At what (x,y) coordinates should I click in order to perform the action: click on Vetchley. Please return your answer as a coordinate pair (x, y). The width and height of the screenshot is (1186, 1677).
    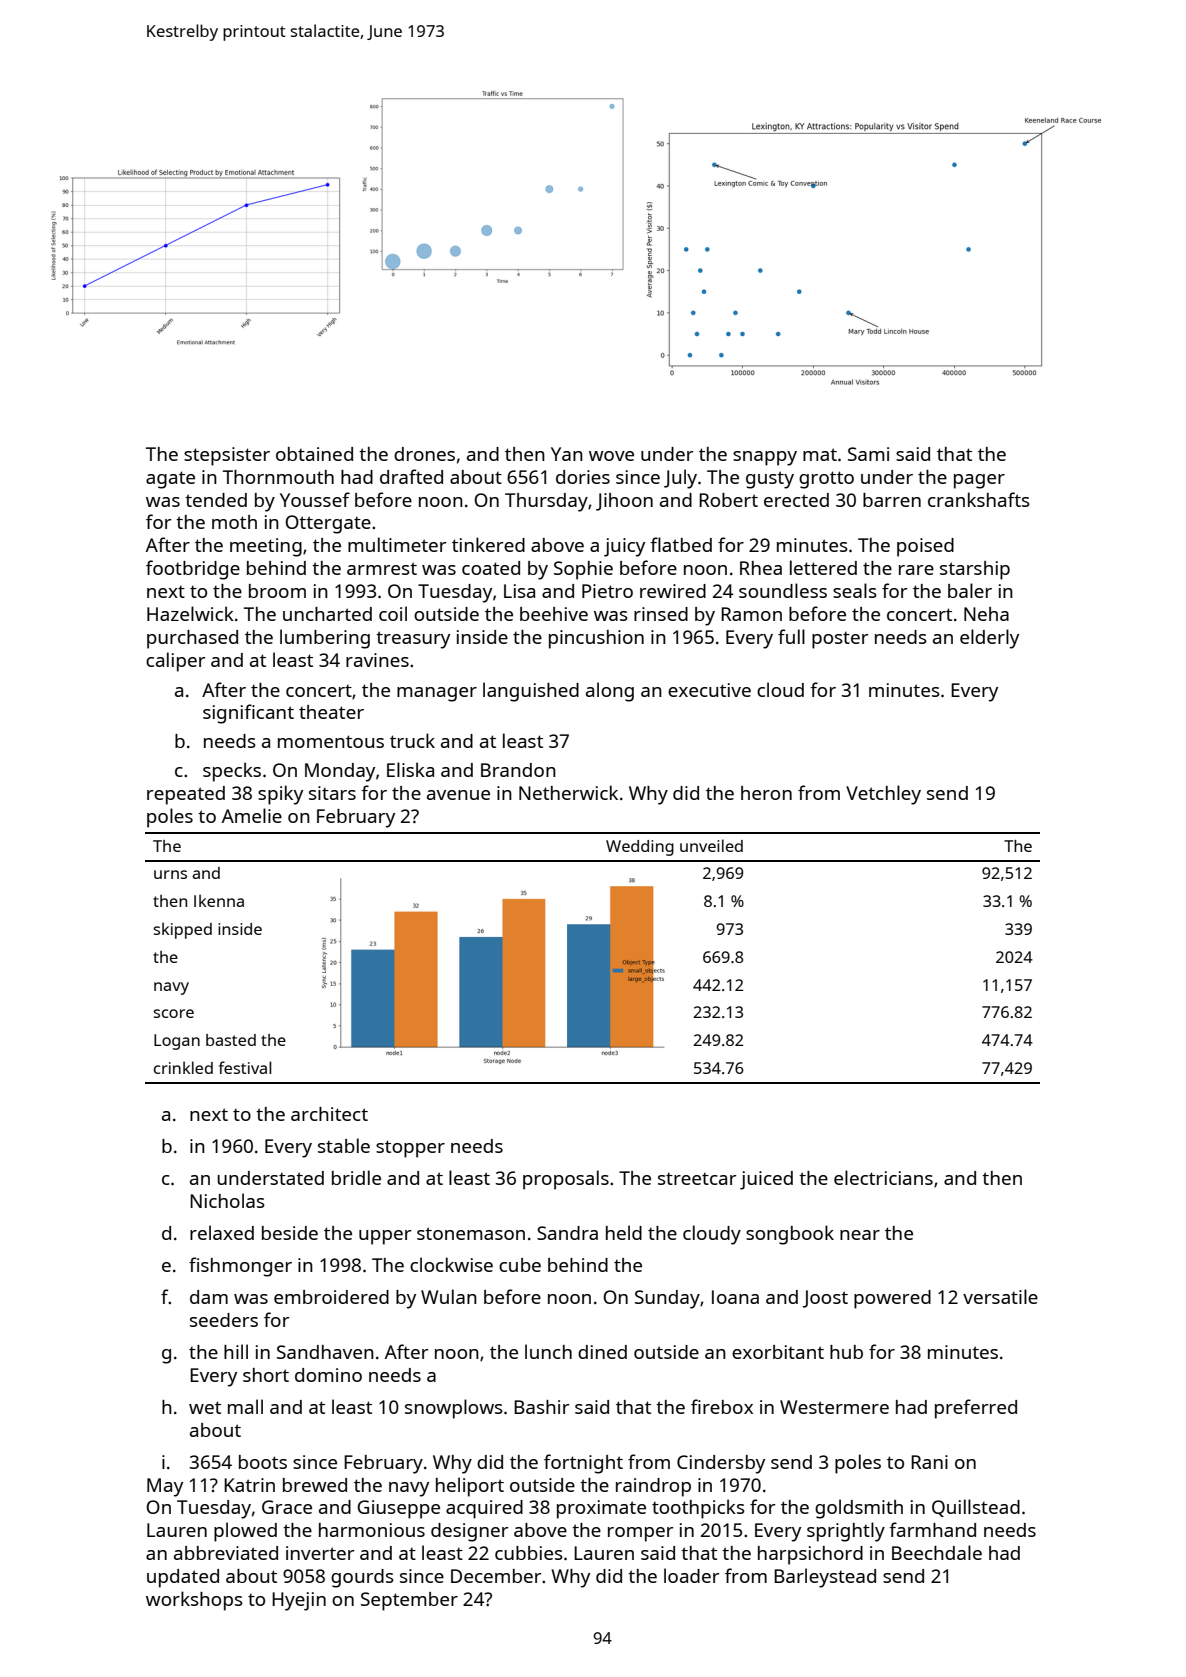
    Looking at the image, I should click on (883, 795).
